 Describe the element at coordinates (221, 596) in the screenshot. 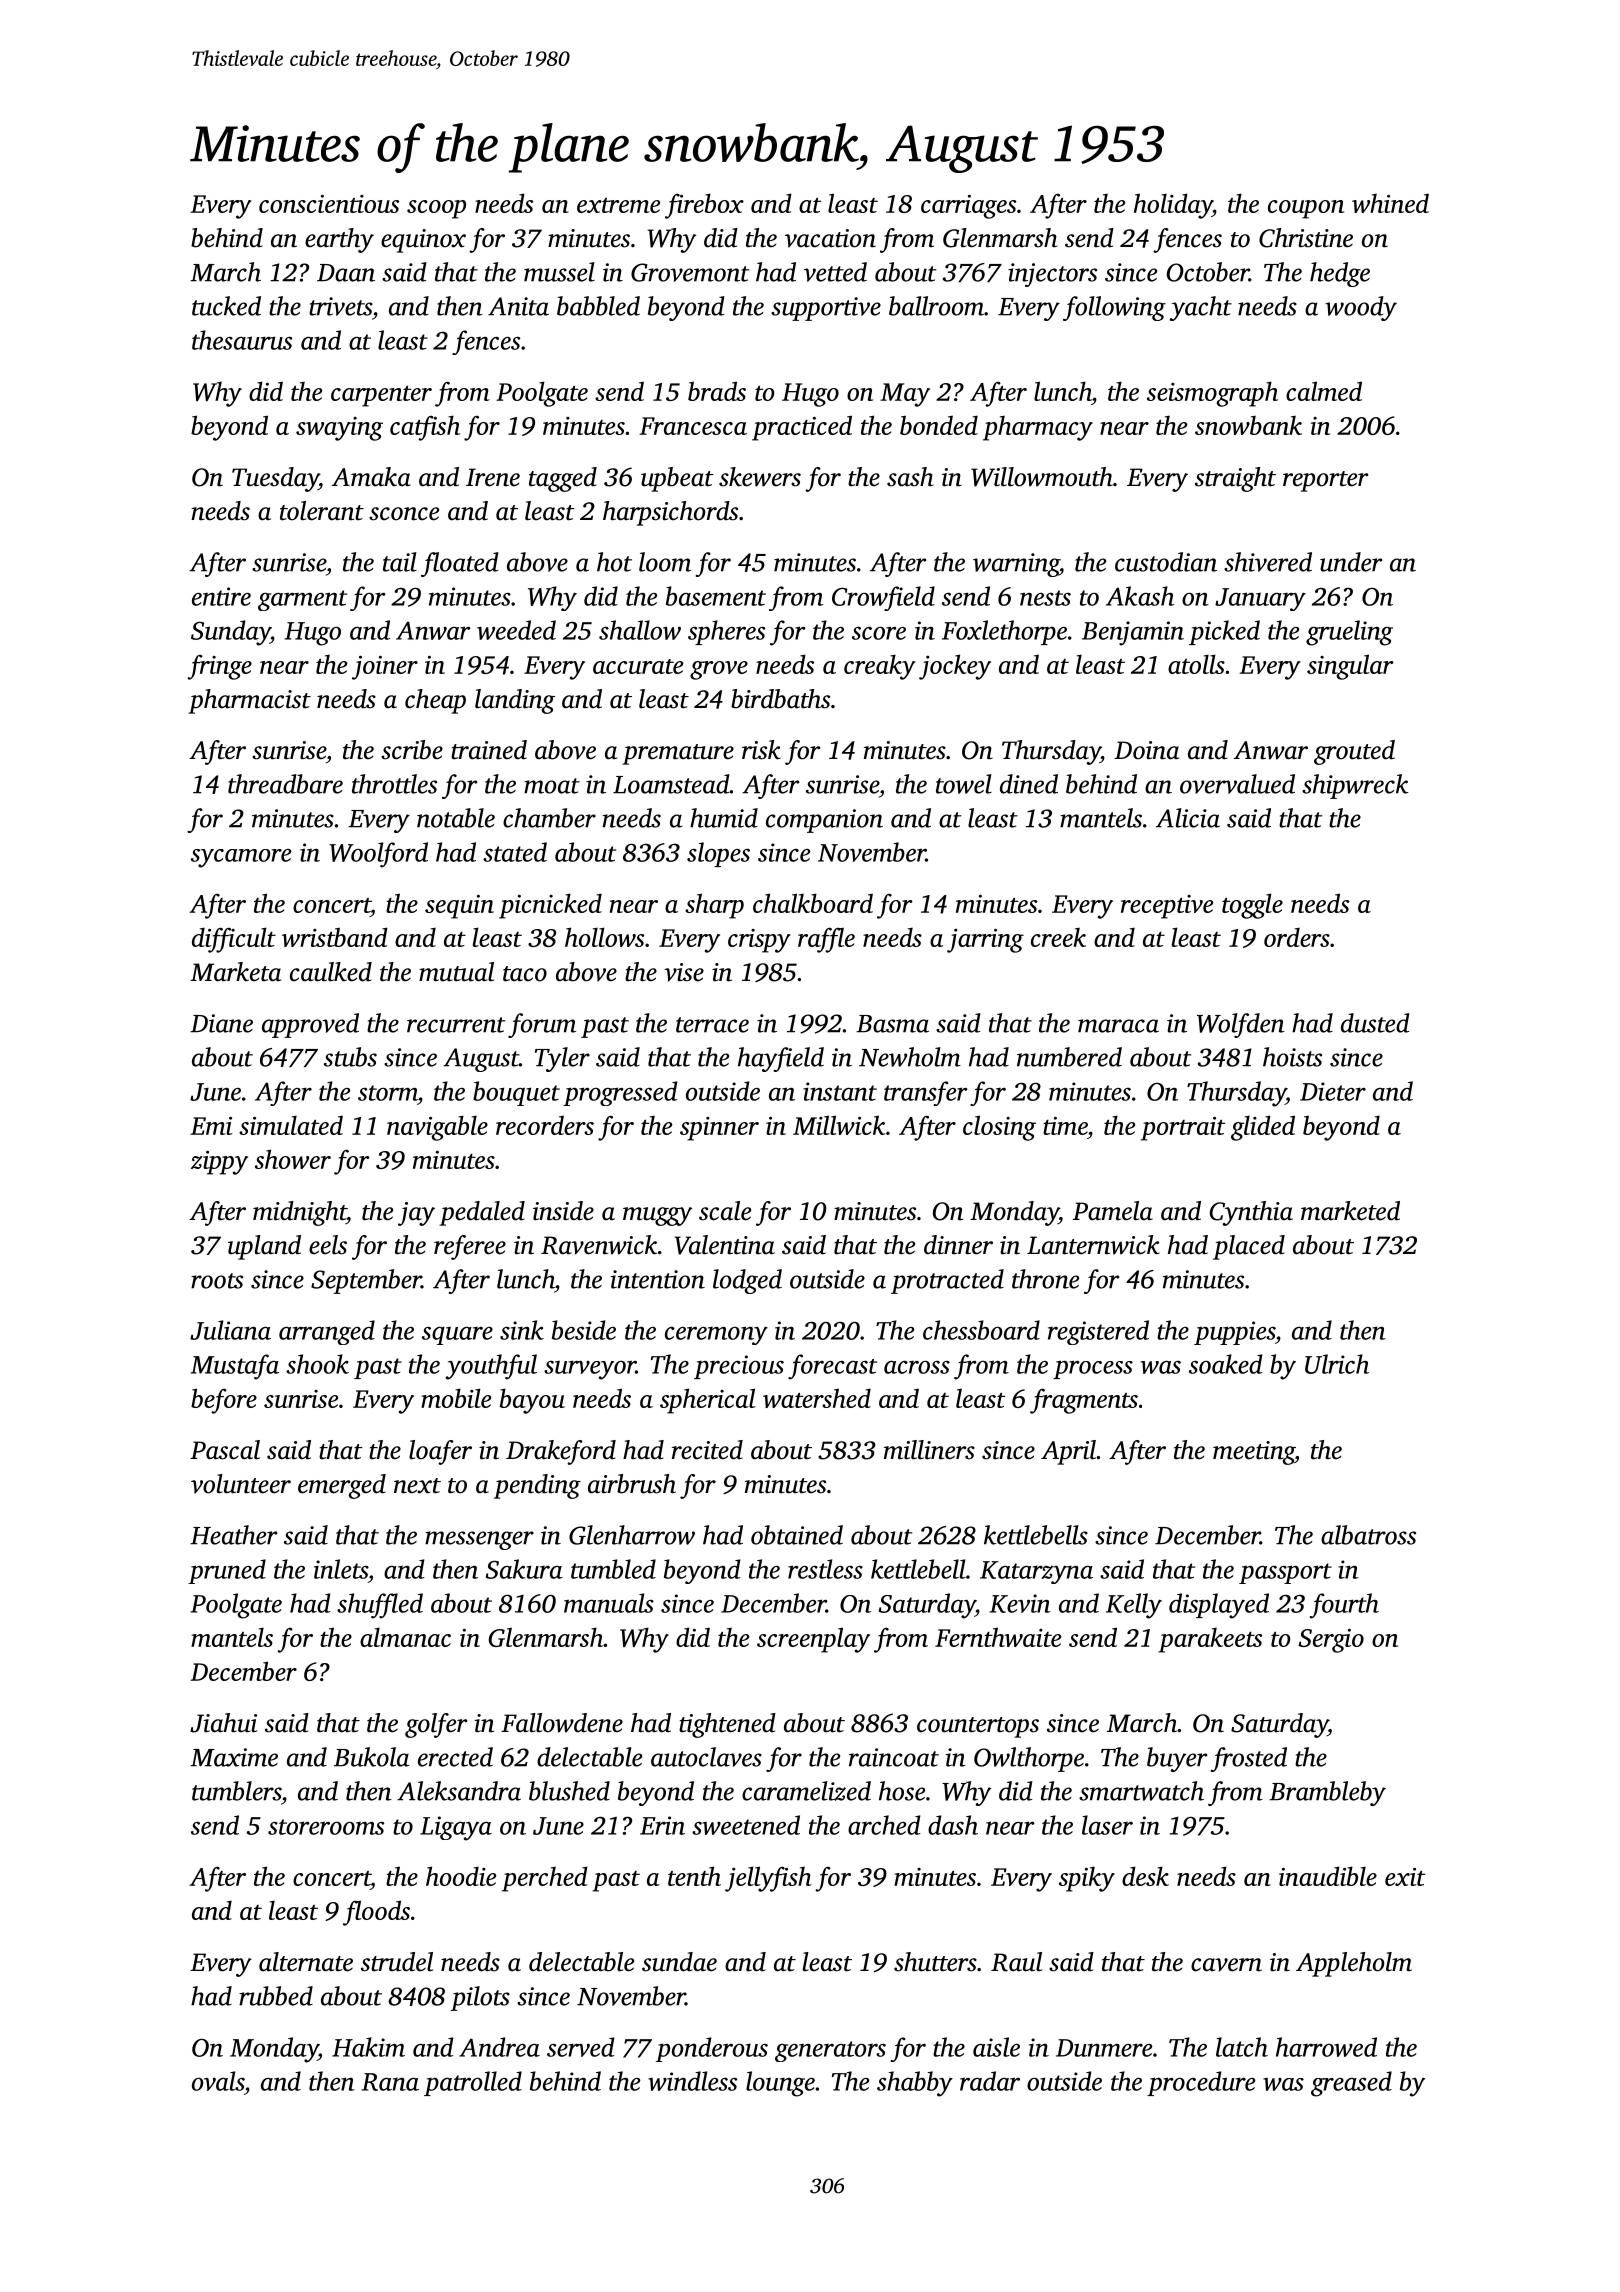

I see `entire` at that location.
